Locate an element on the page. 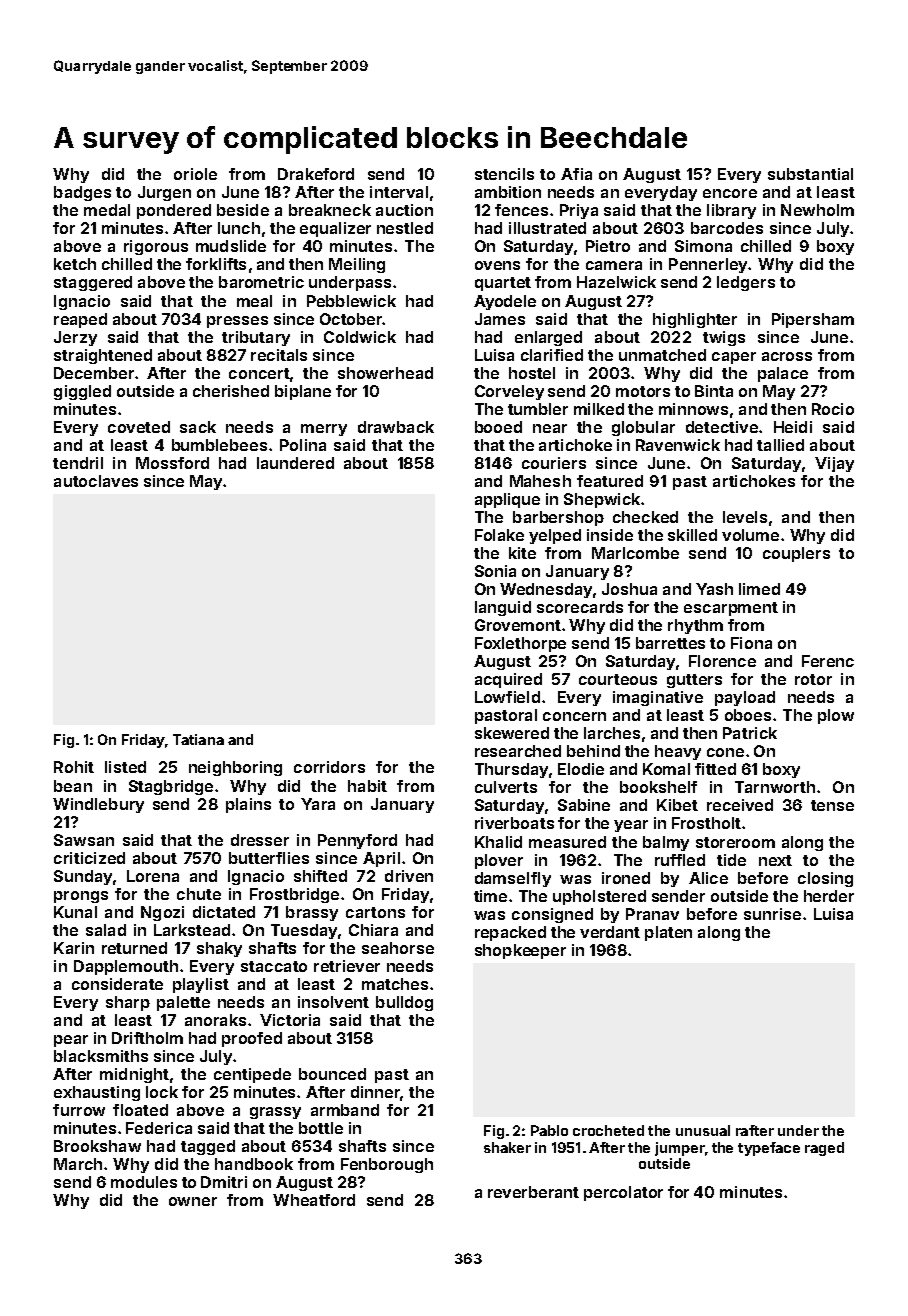 The width and height of the document is (908, 1316). breakneck is located at coordinates (330, 210).
